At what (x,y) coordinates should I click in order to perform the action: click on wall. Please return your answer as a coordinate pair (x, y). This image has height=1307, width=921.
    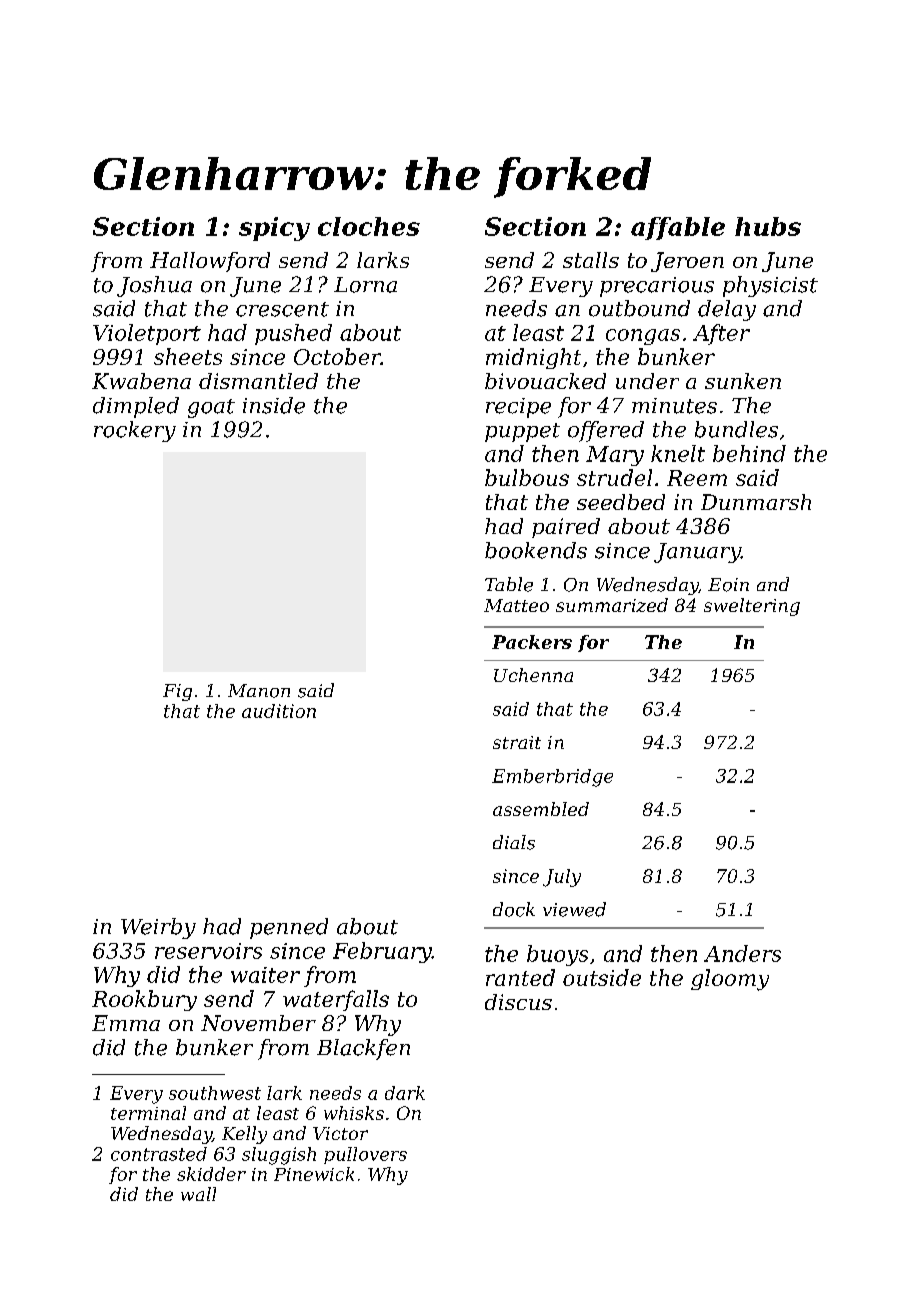
    Looking at the image, I should click on (198, 1194).
